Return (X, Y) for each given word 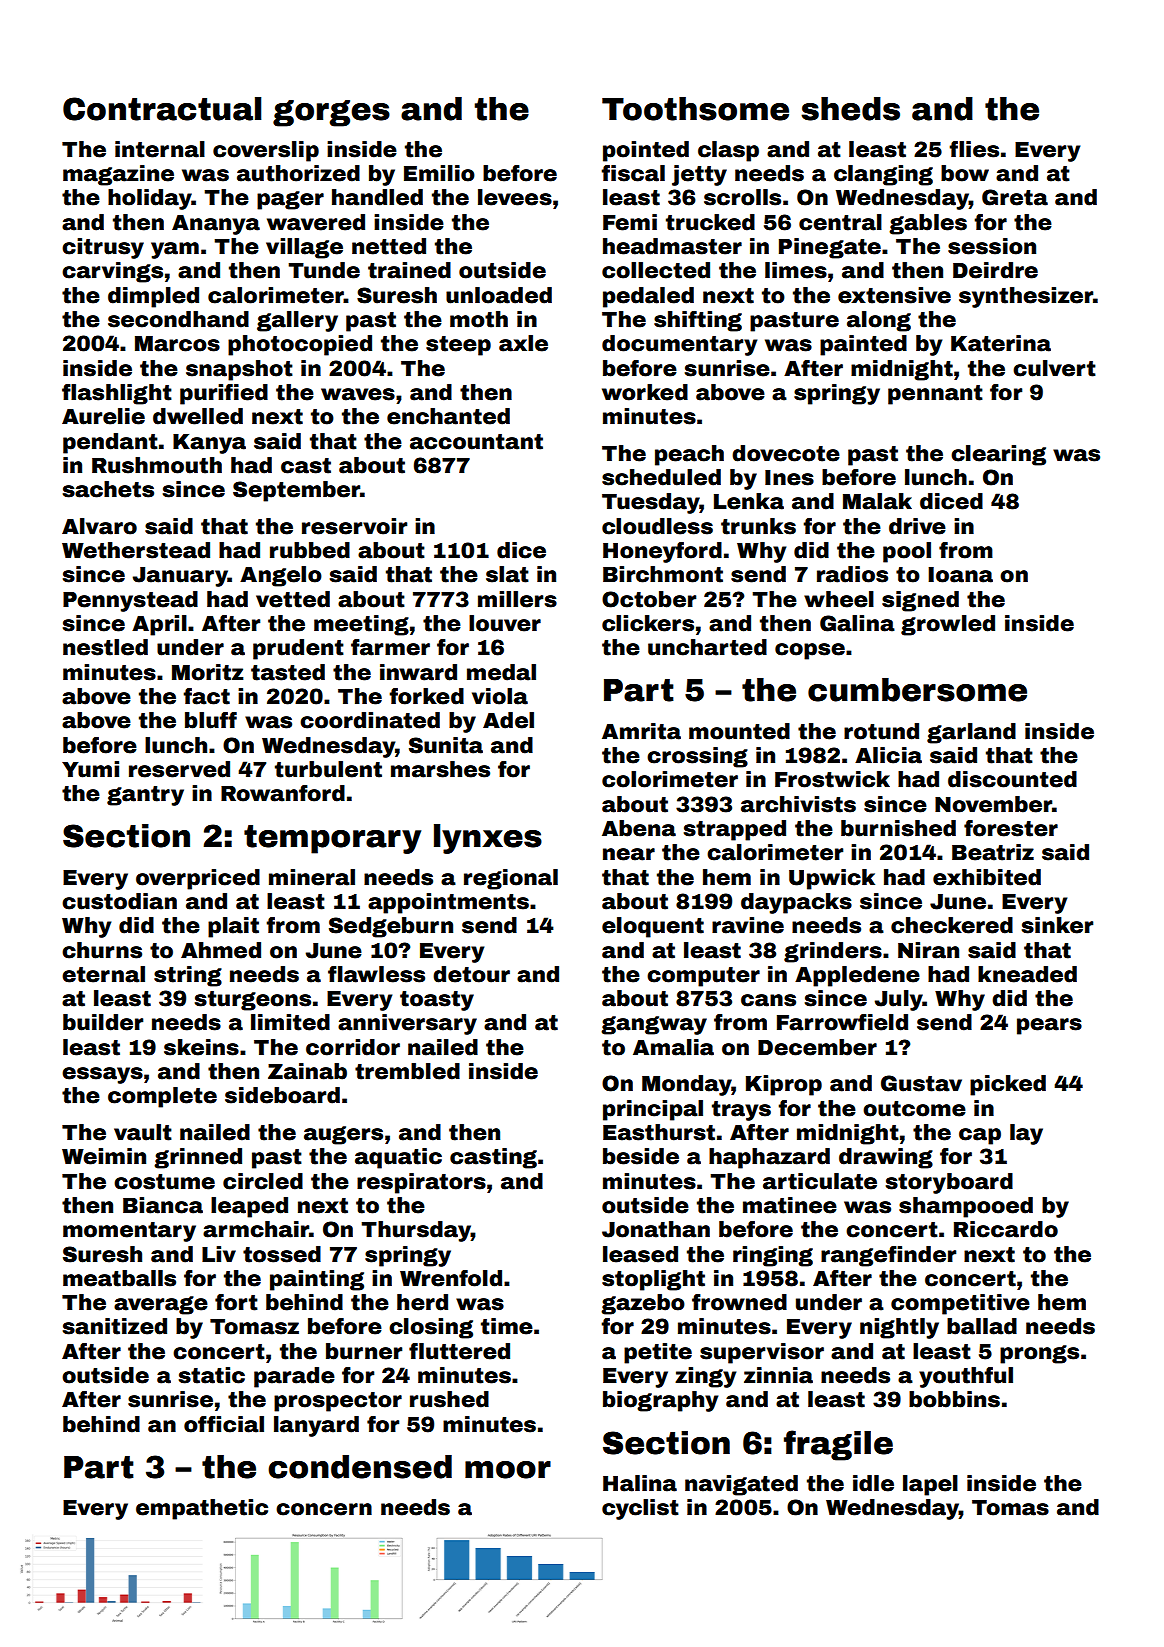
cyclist (640, 1509)
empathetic (202, 1509)
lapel (930, 1485)
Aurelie (103, 416)
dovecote (786, 453)
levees (515, 197)
